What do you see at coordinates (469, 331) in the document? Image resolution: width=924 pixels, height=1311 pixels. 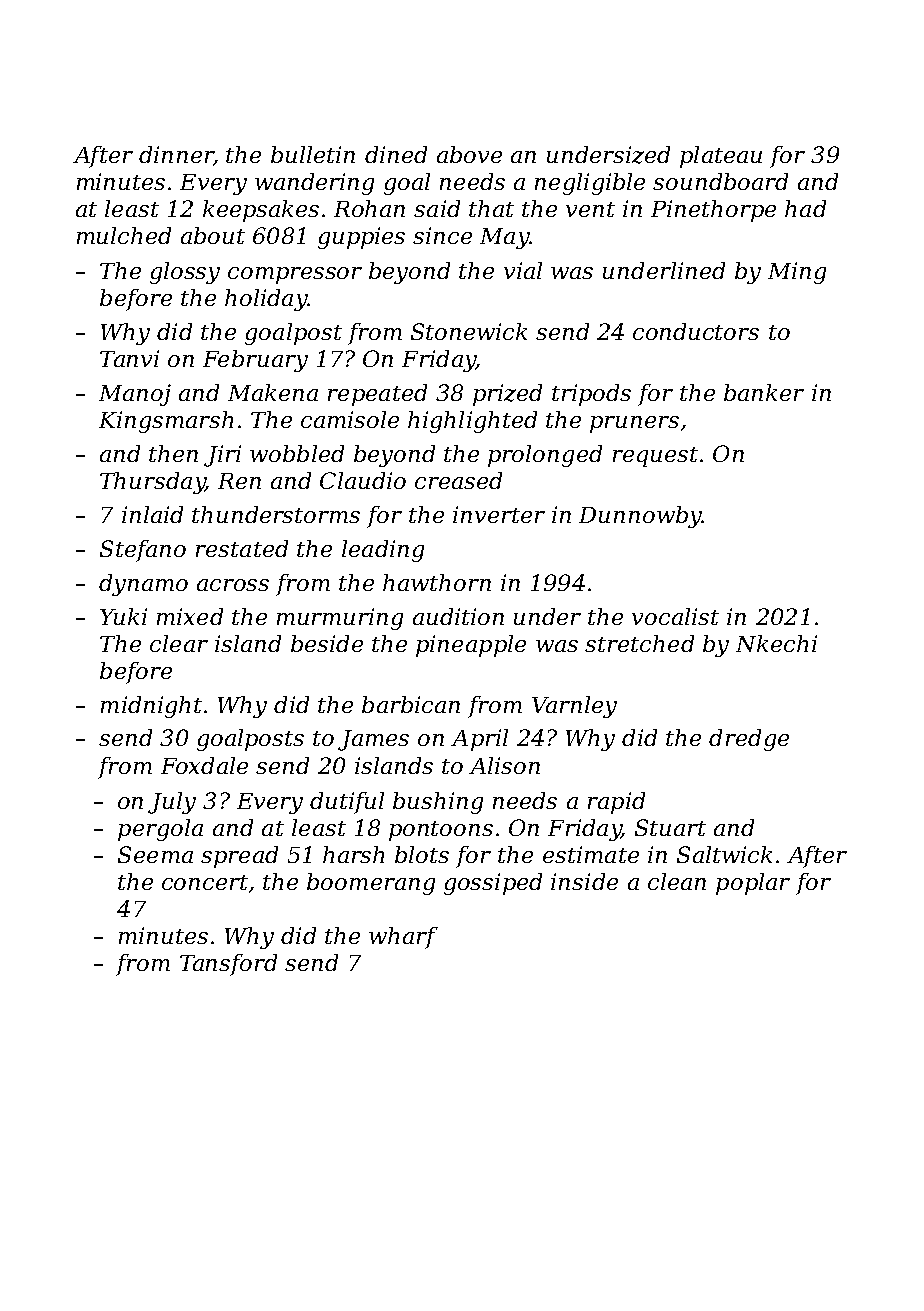 I see `Stonewick` at bounding box center [469, 331].
